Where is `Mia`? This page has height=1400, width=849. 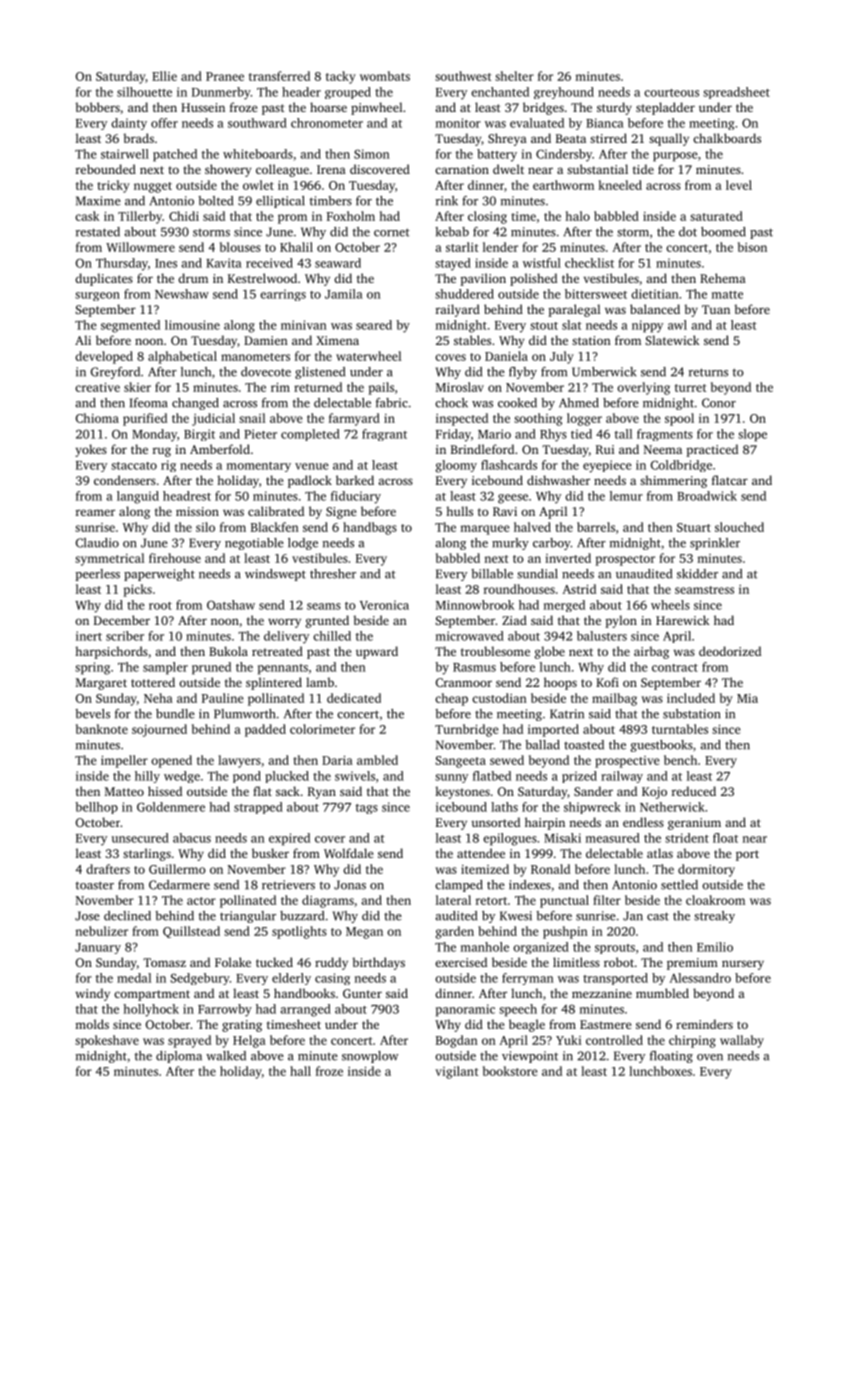
Mia is located at coordinates (747, 698).
